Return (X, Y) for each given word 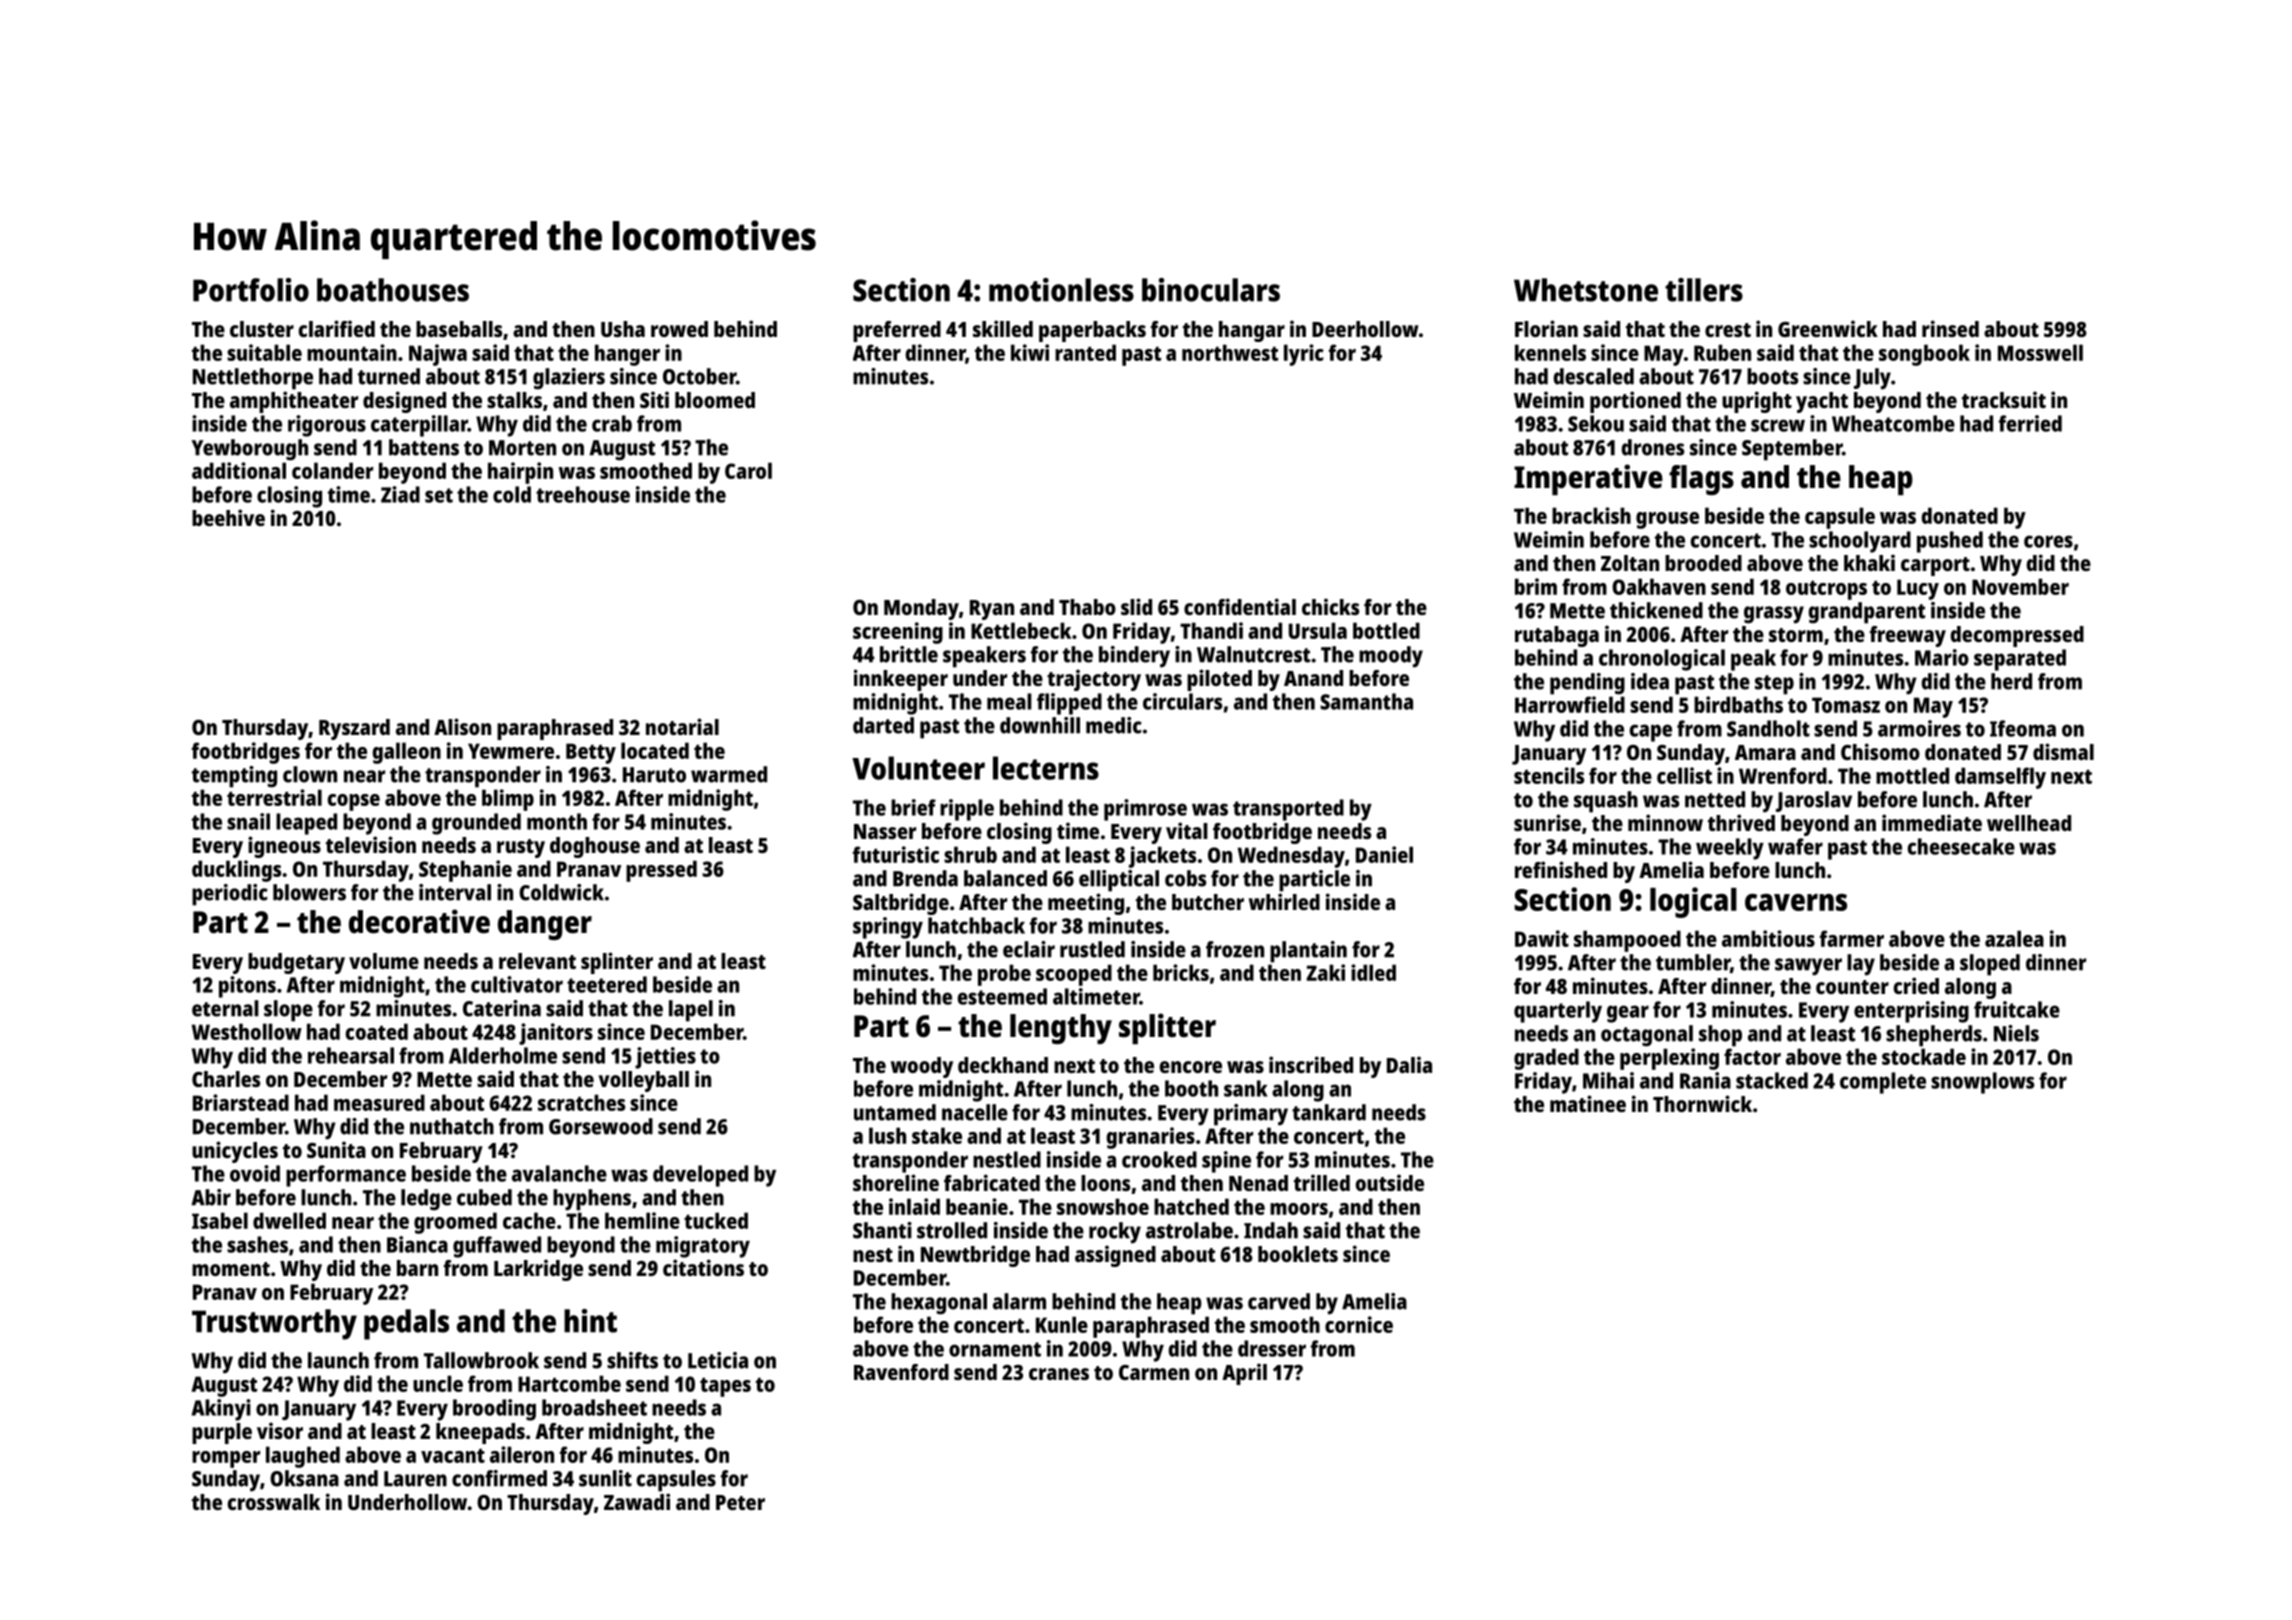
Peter (740, 1502)
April (1244, 1374)
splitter (1167, 1028)
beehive (228, 517)
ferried (2030, 423)
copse (354, 802)
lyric (1304, 355)
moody (1391, 657)
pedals (406, 1324)
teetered (607, 984)
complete (1883, 1083)
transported (1288, 810)
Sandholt (1768, 728)
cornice (1359, 1324)
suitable (264, 352)
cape (1651, 733)
